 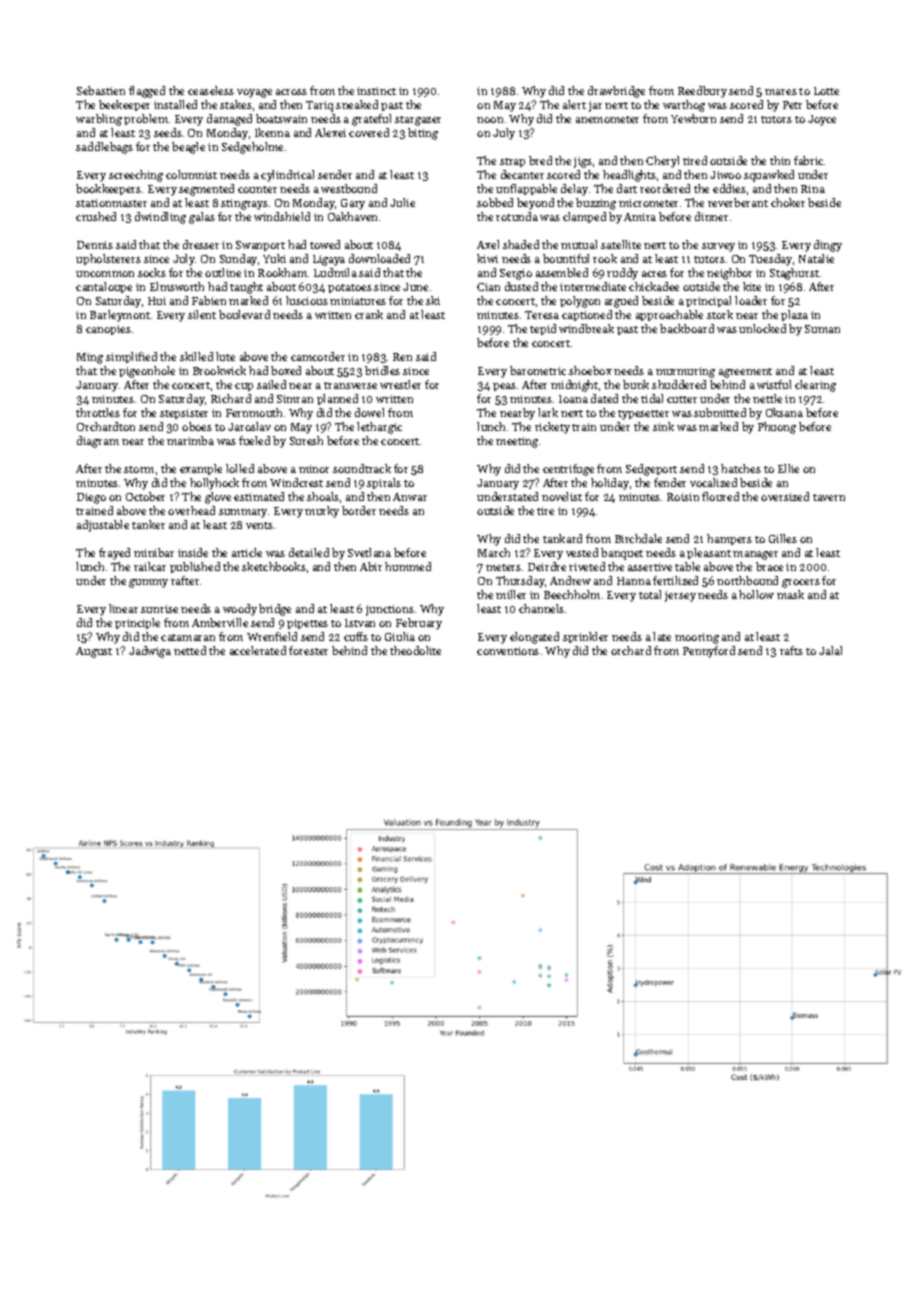 What do you see at coordinates (516, 274) in the screenshot?
I see `Sergio` at bounding box center [516, 274].
